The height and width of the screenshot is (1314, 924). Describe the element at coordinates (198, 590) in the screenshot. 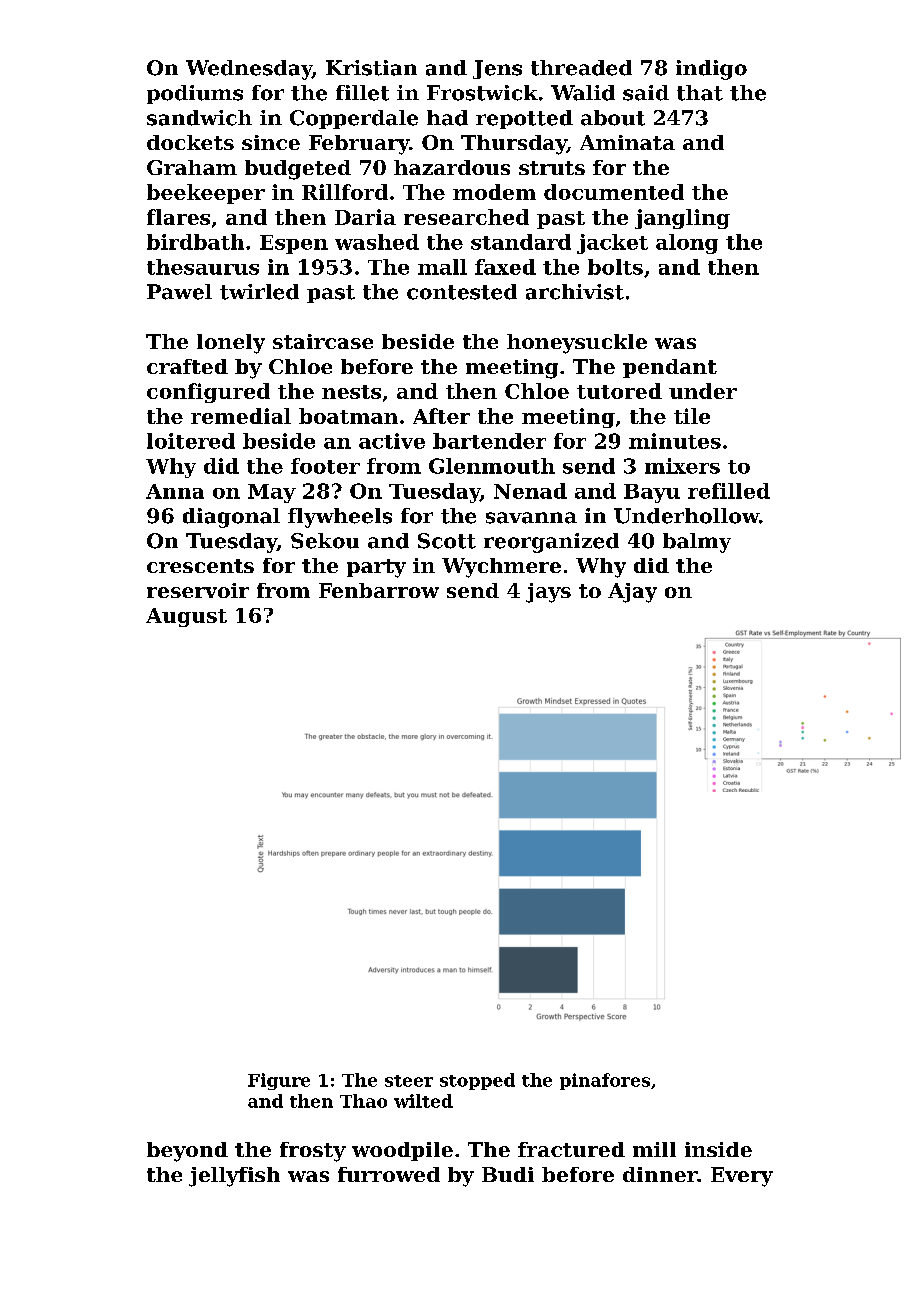

I see `reservoir` at that location.
